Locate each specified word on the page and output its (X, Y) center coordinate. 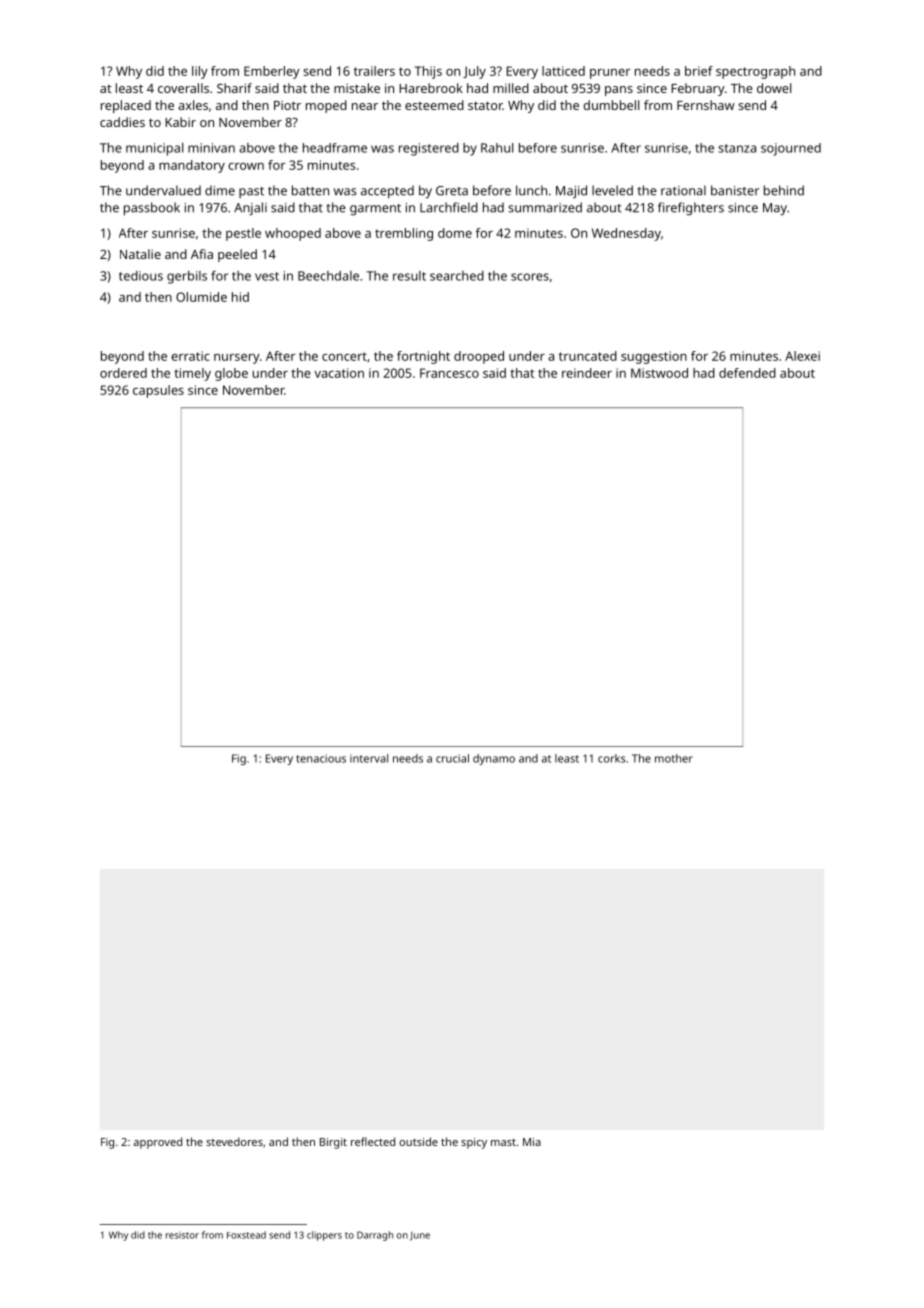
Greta (452, 191)
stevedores (234, 1141)
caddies (122, 122)
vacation (339, 373)
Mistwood (659, 373)
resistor (182, 1235)
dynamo (494, 759)
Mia (532, 1142)
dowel (774, 88)
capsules (158, 391)
